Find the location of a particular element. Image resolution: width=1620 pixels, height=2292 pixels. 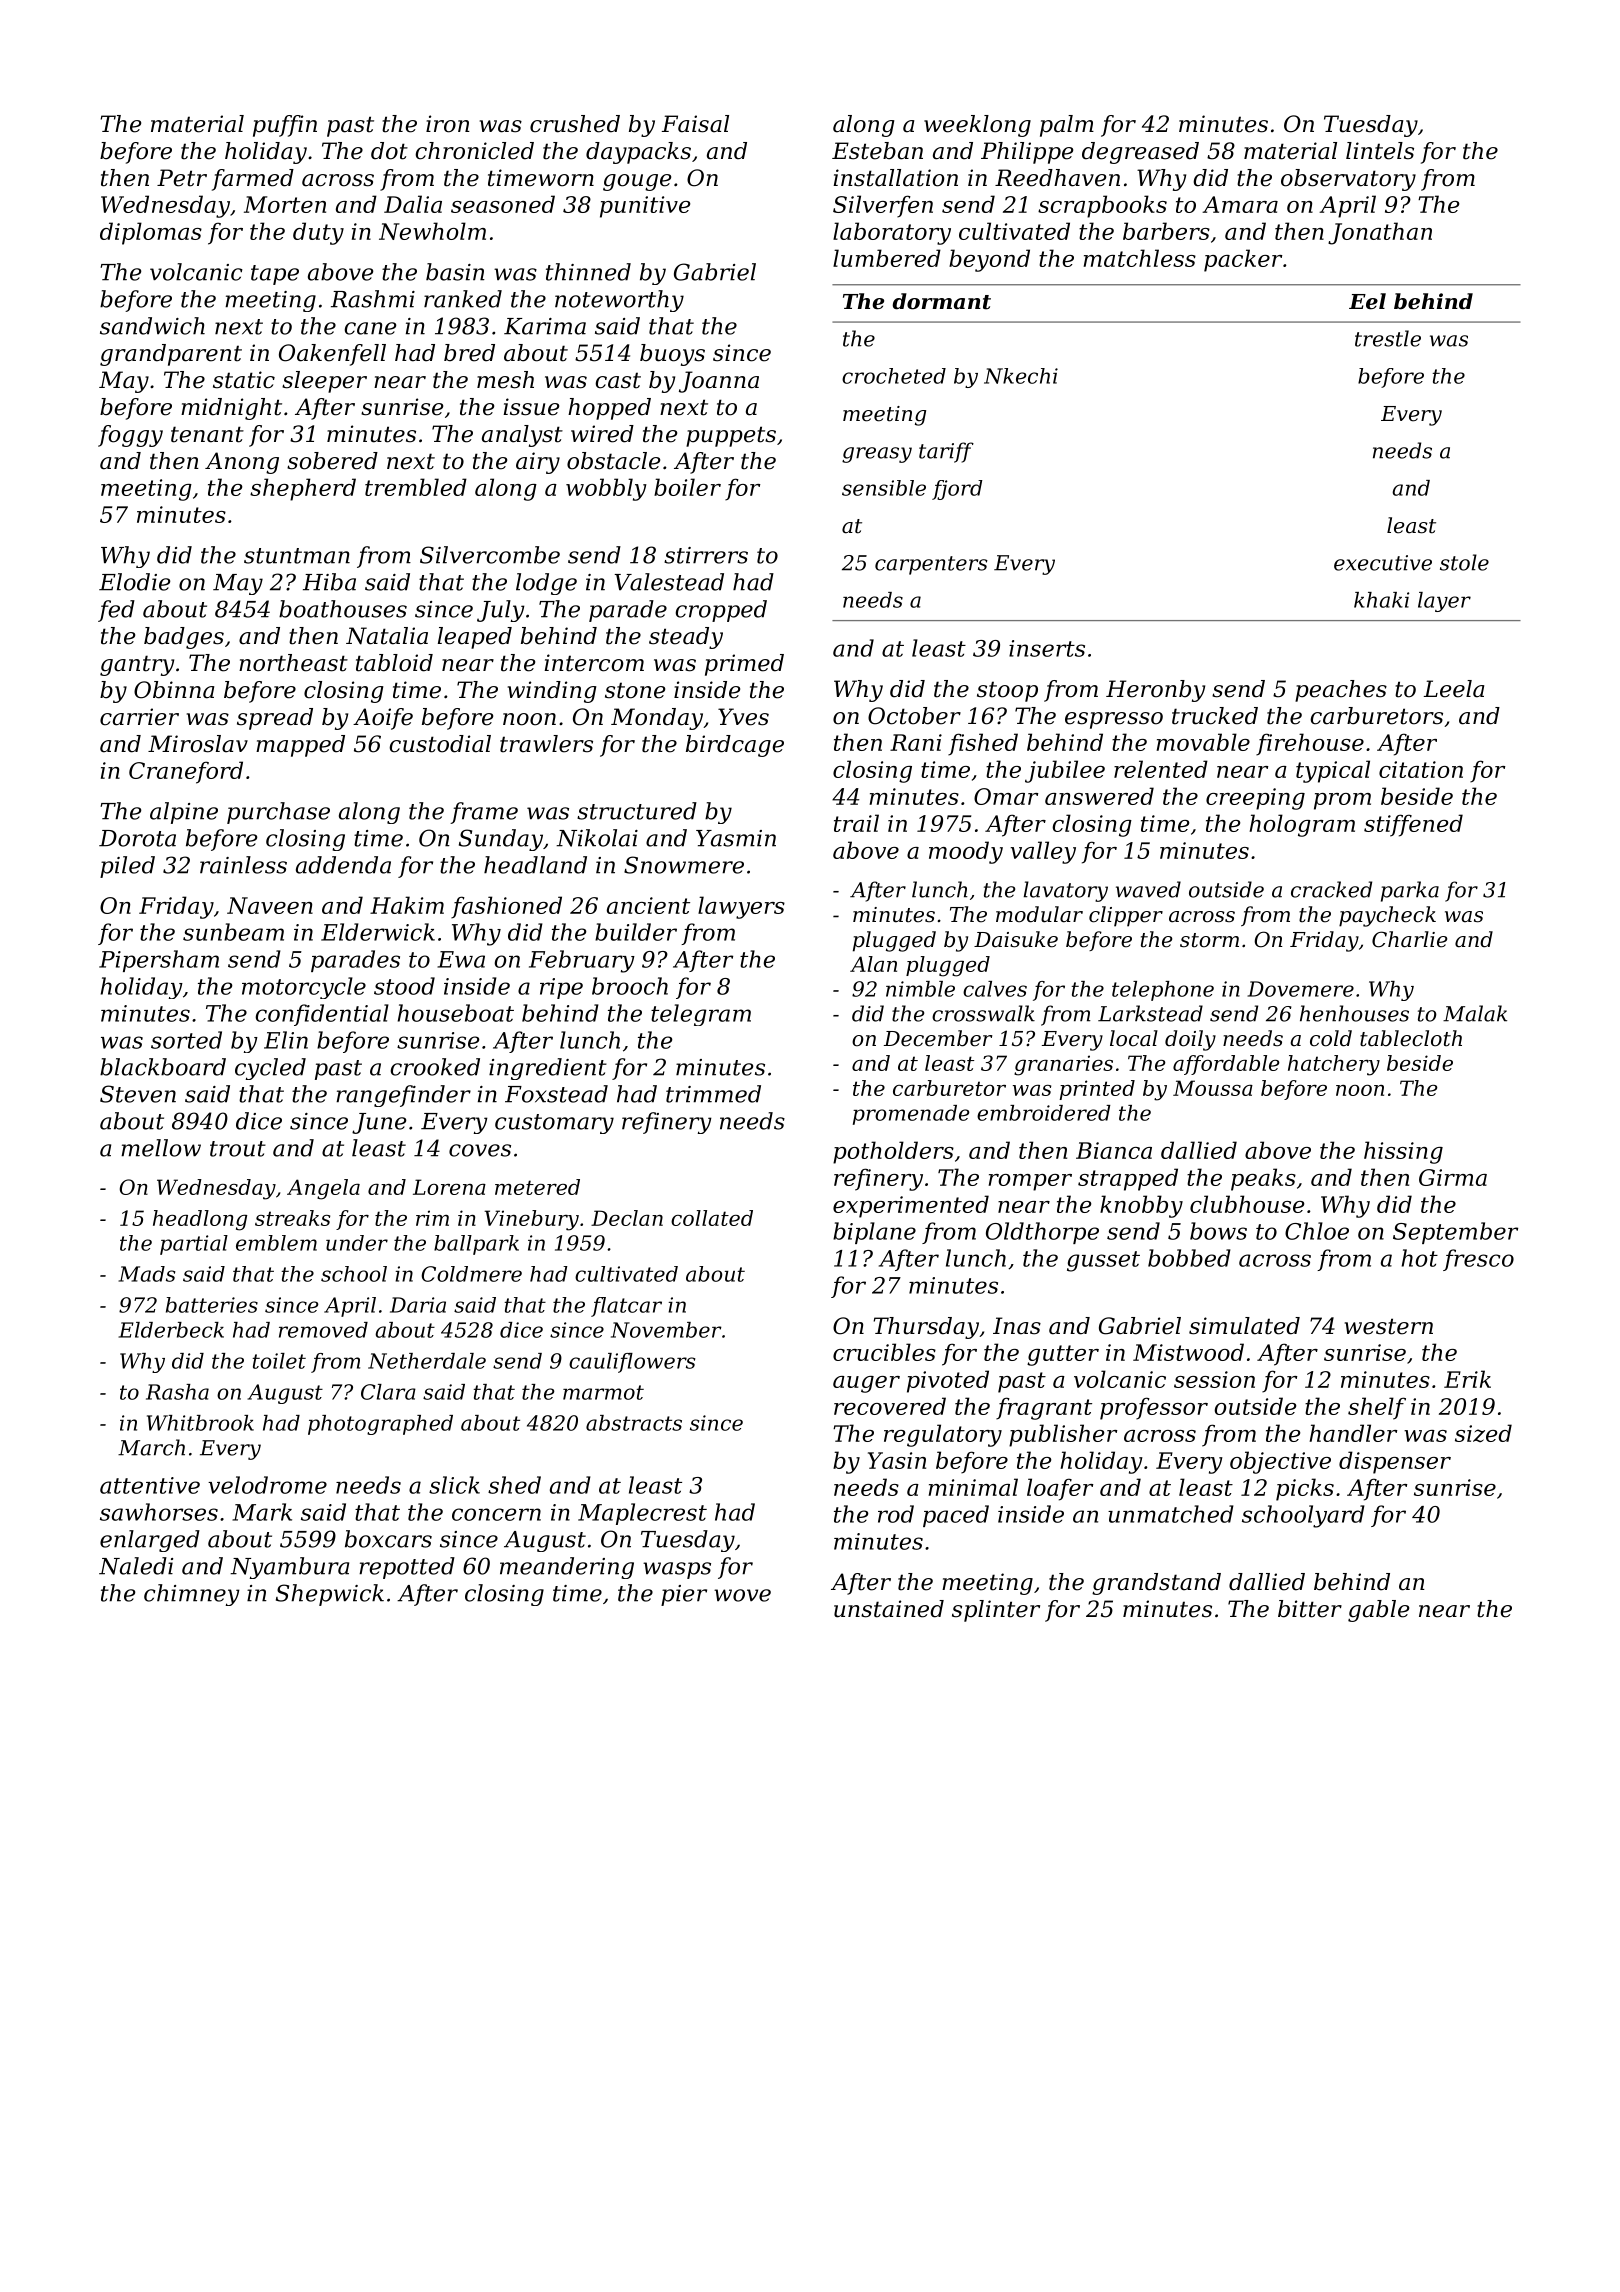

khaki is located at coordinates (1381, 600).
